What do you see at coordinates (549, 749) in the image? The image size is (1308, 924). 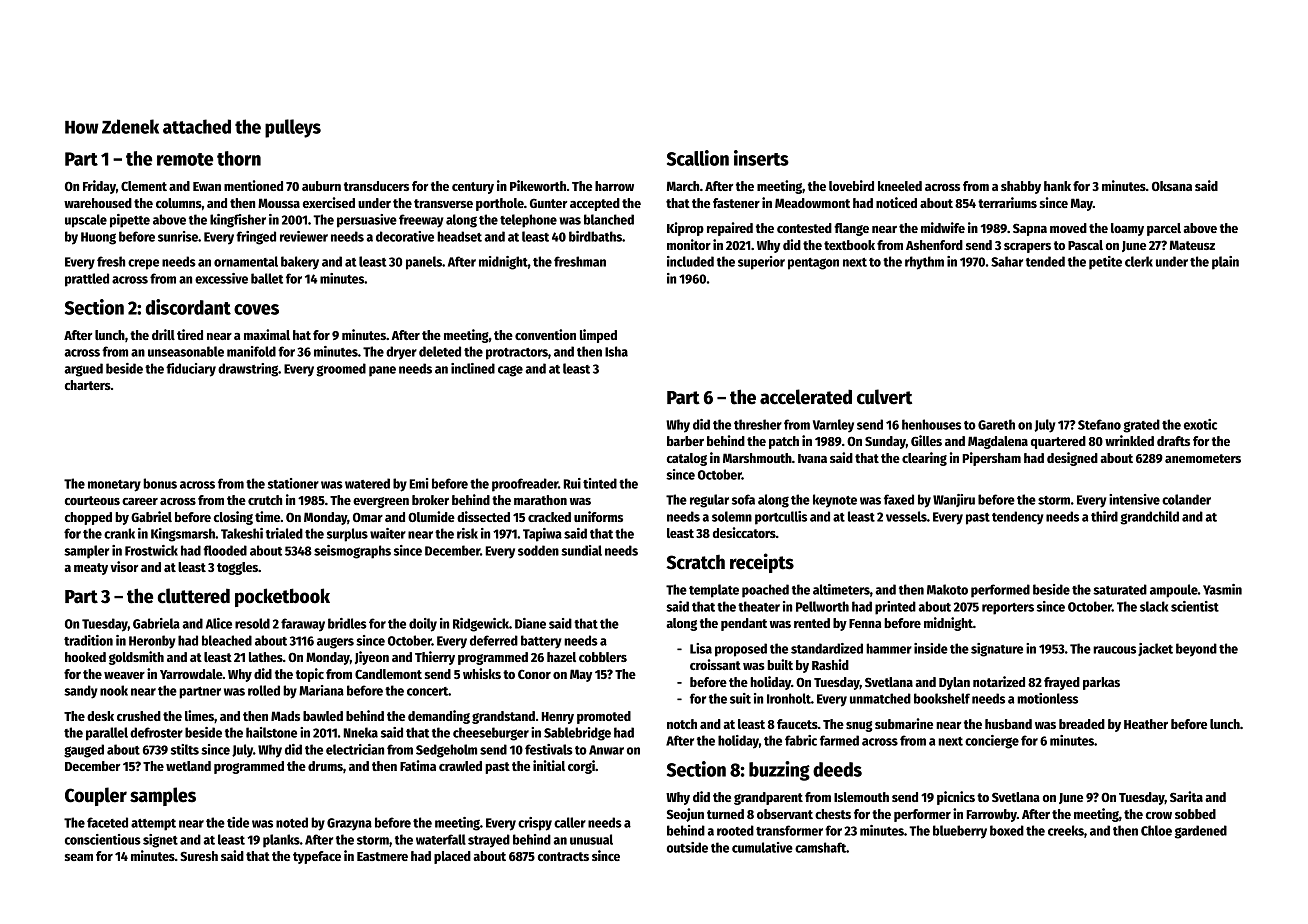 I see `festivals` at bounding box center [549, 749].
